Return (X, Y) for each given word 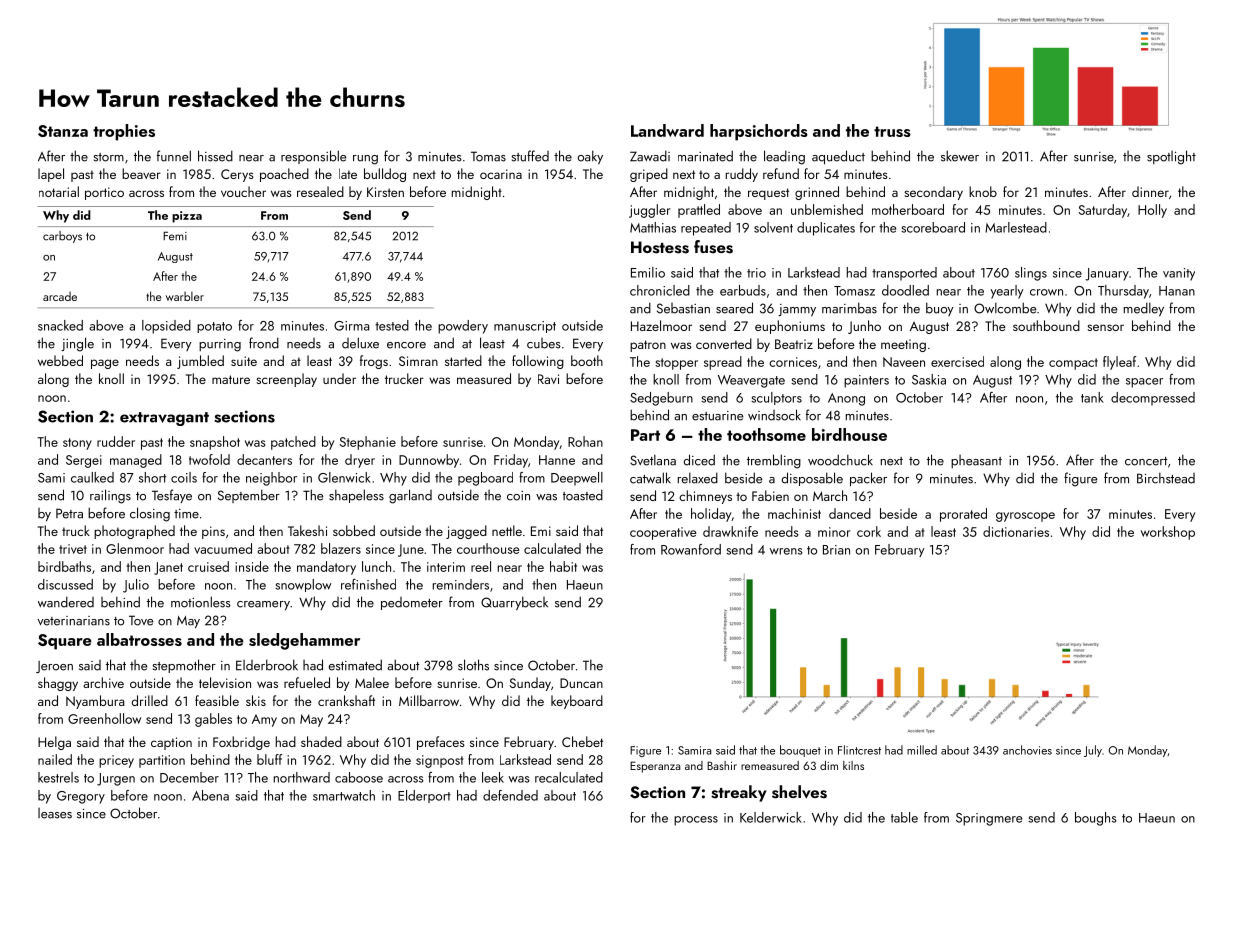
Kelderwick (771, 817)
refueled (307, 682)
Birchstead (1166, 478)
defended (510, 795)
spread (723, 363)
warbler (185, 296)
